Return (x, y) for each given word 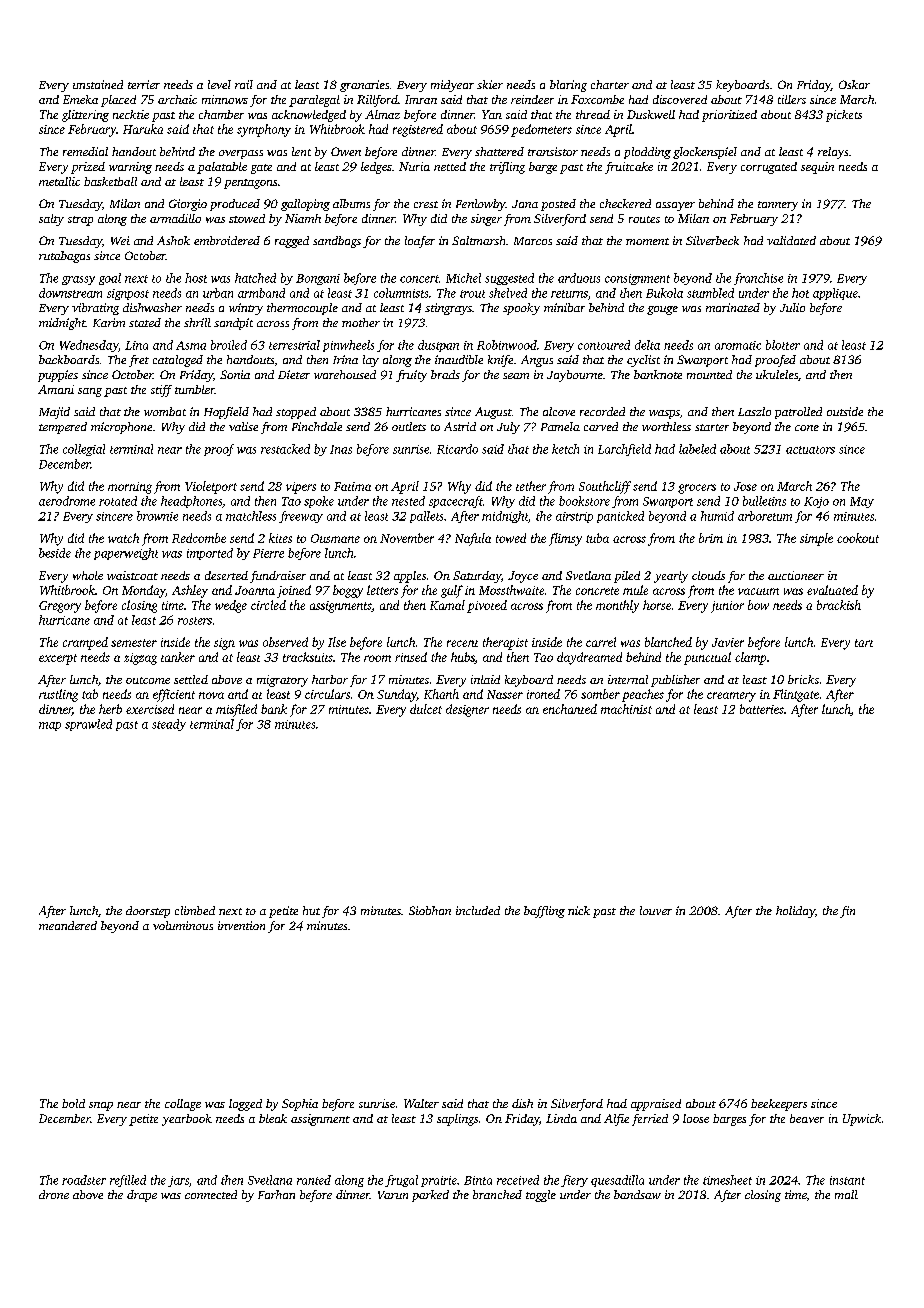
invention (241, 925)
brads (445, 374)
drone (54, 1194)
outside (845, 411)
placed (118, 101)
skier (490, 84)
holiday (795, 912)
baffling (544, 912)
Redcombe (199, 538)
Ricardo (457, 449)
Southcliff (605, 487)
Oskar (854, 84)
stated (145, 322)
